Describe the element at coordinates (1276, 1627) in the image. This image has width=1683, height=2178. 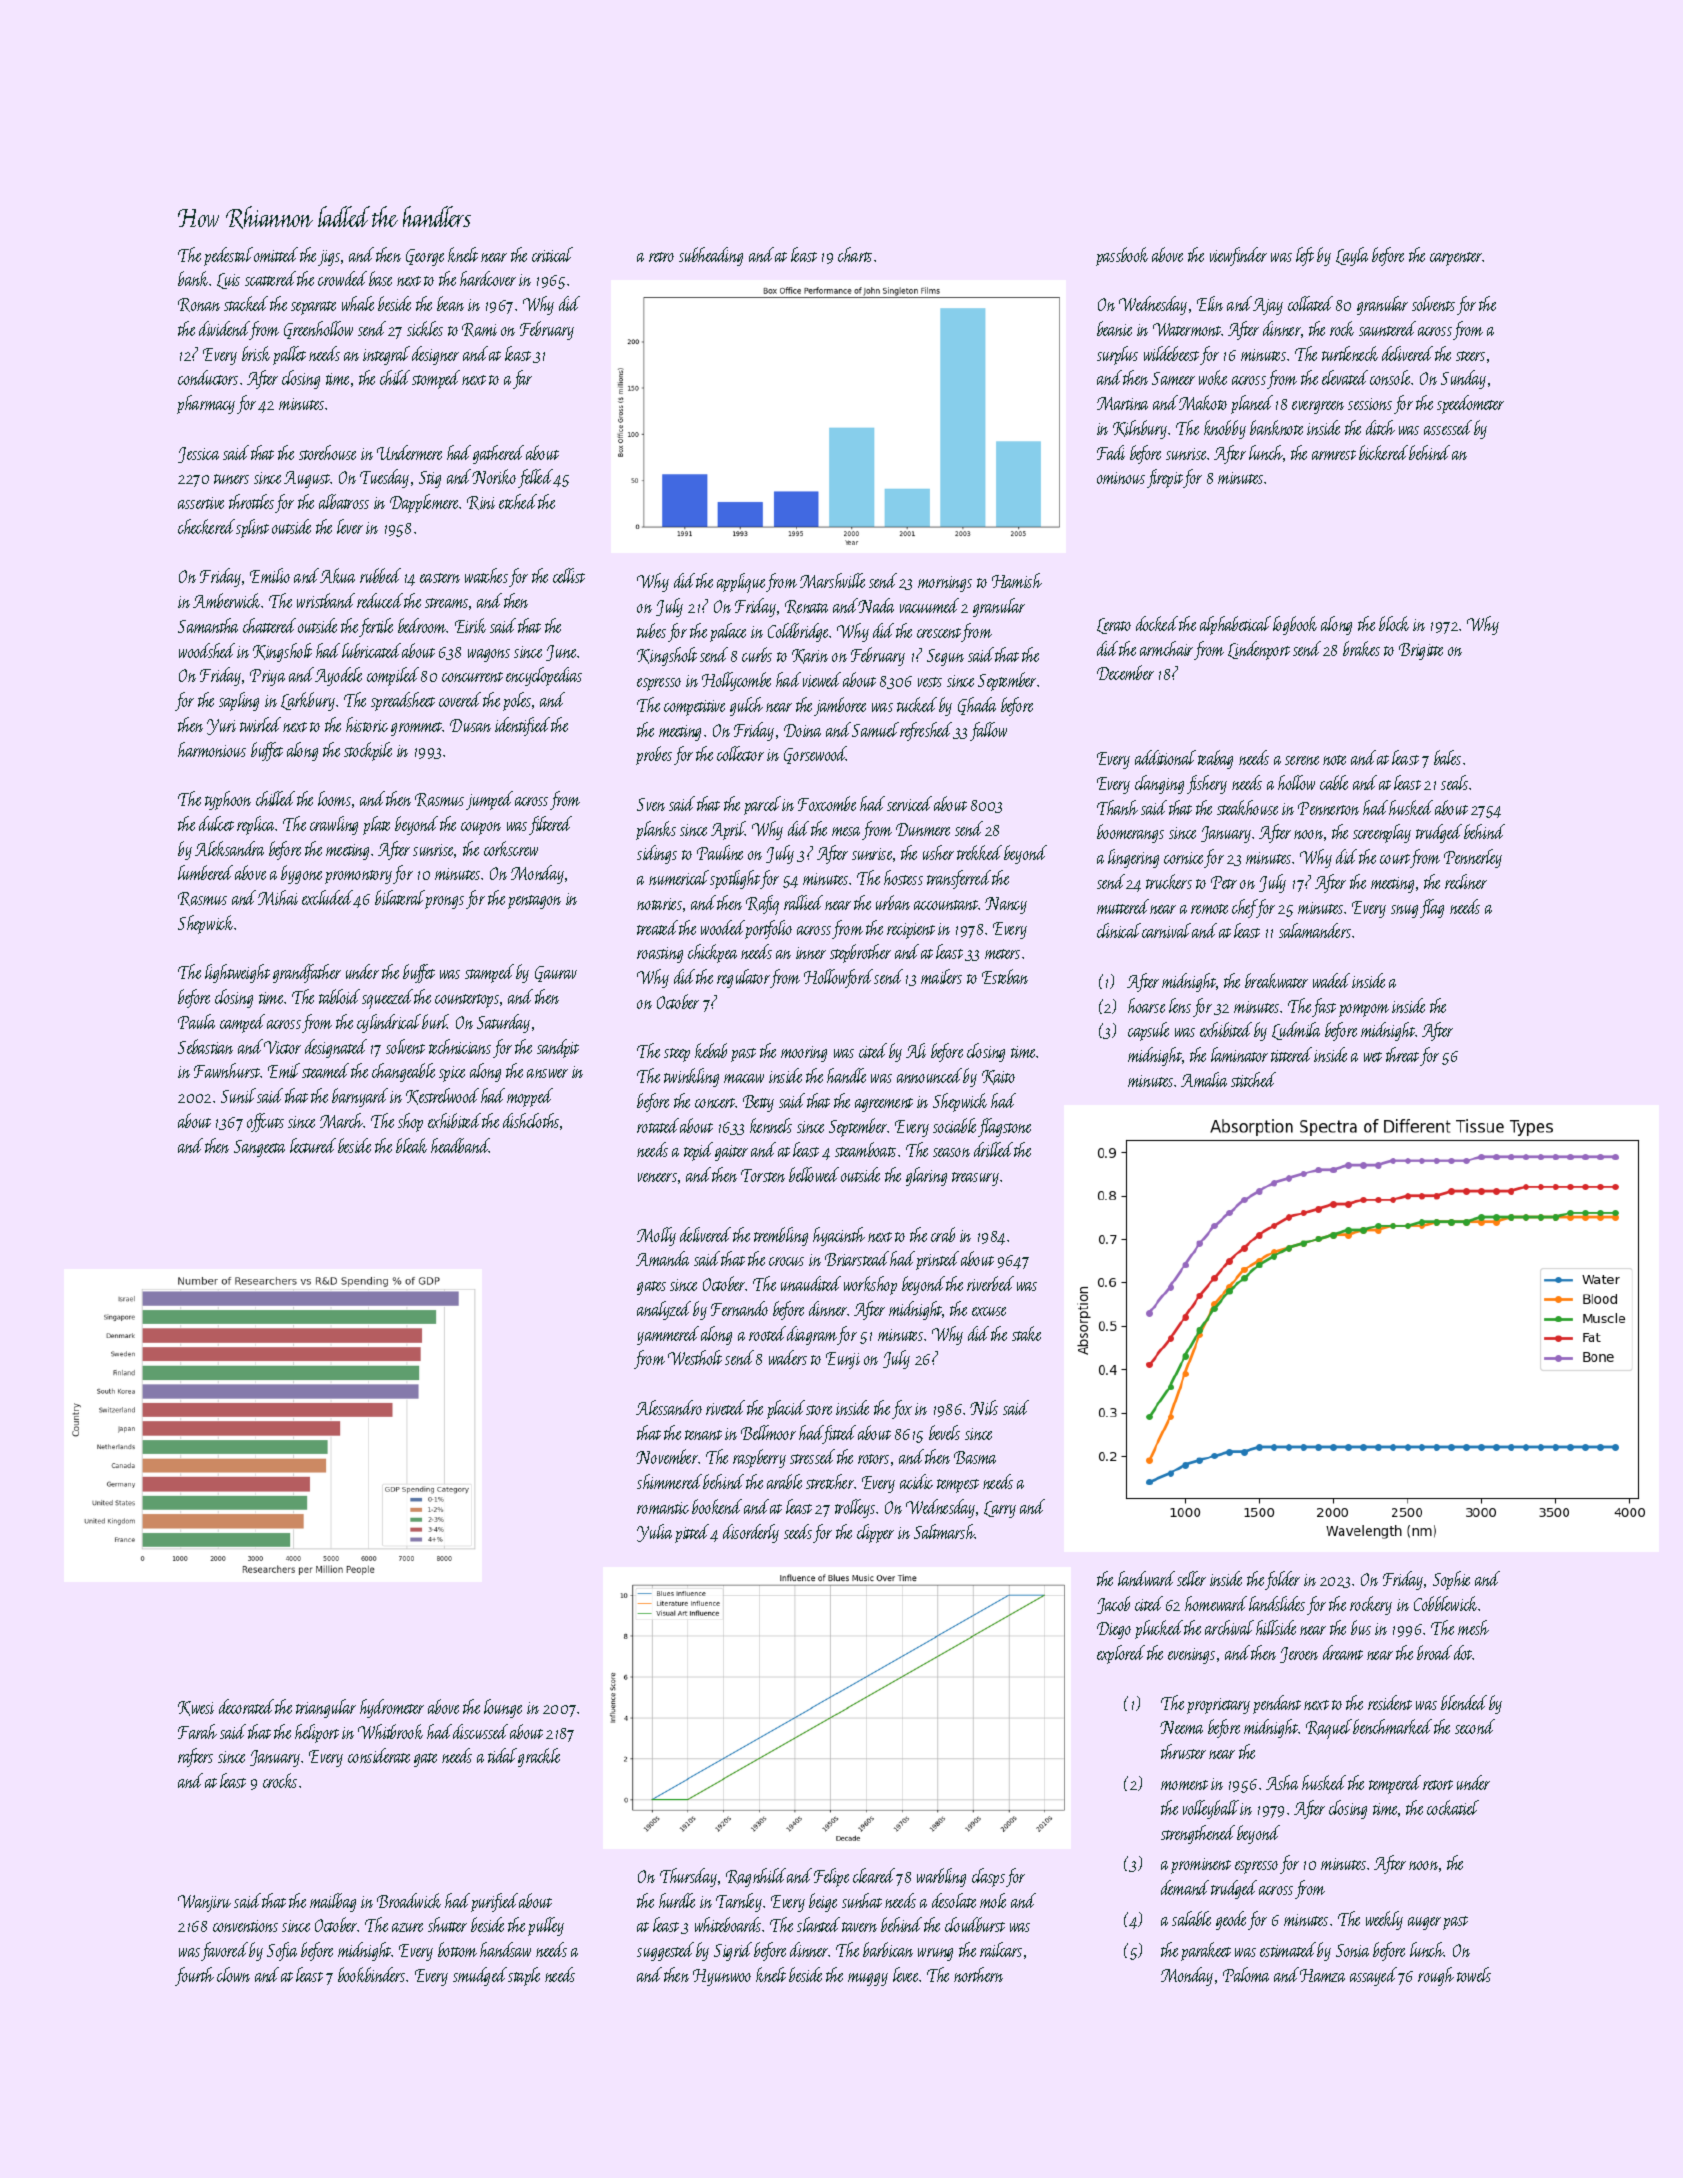
I see `hillside` at that location.
